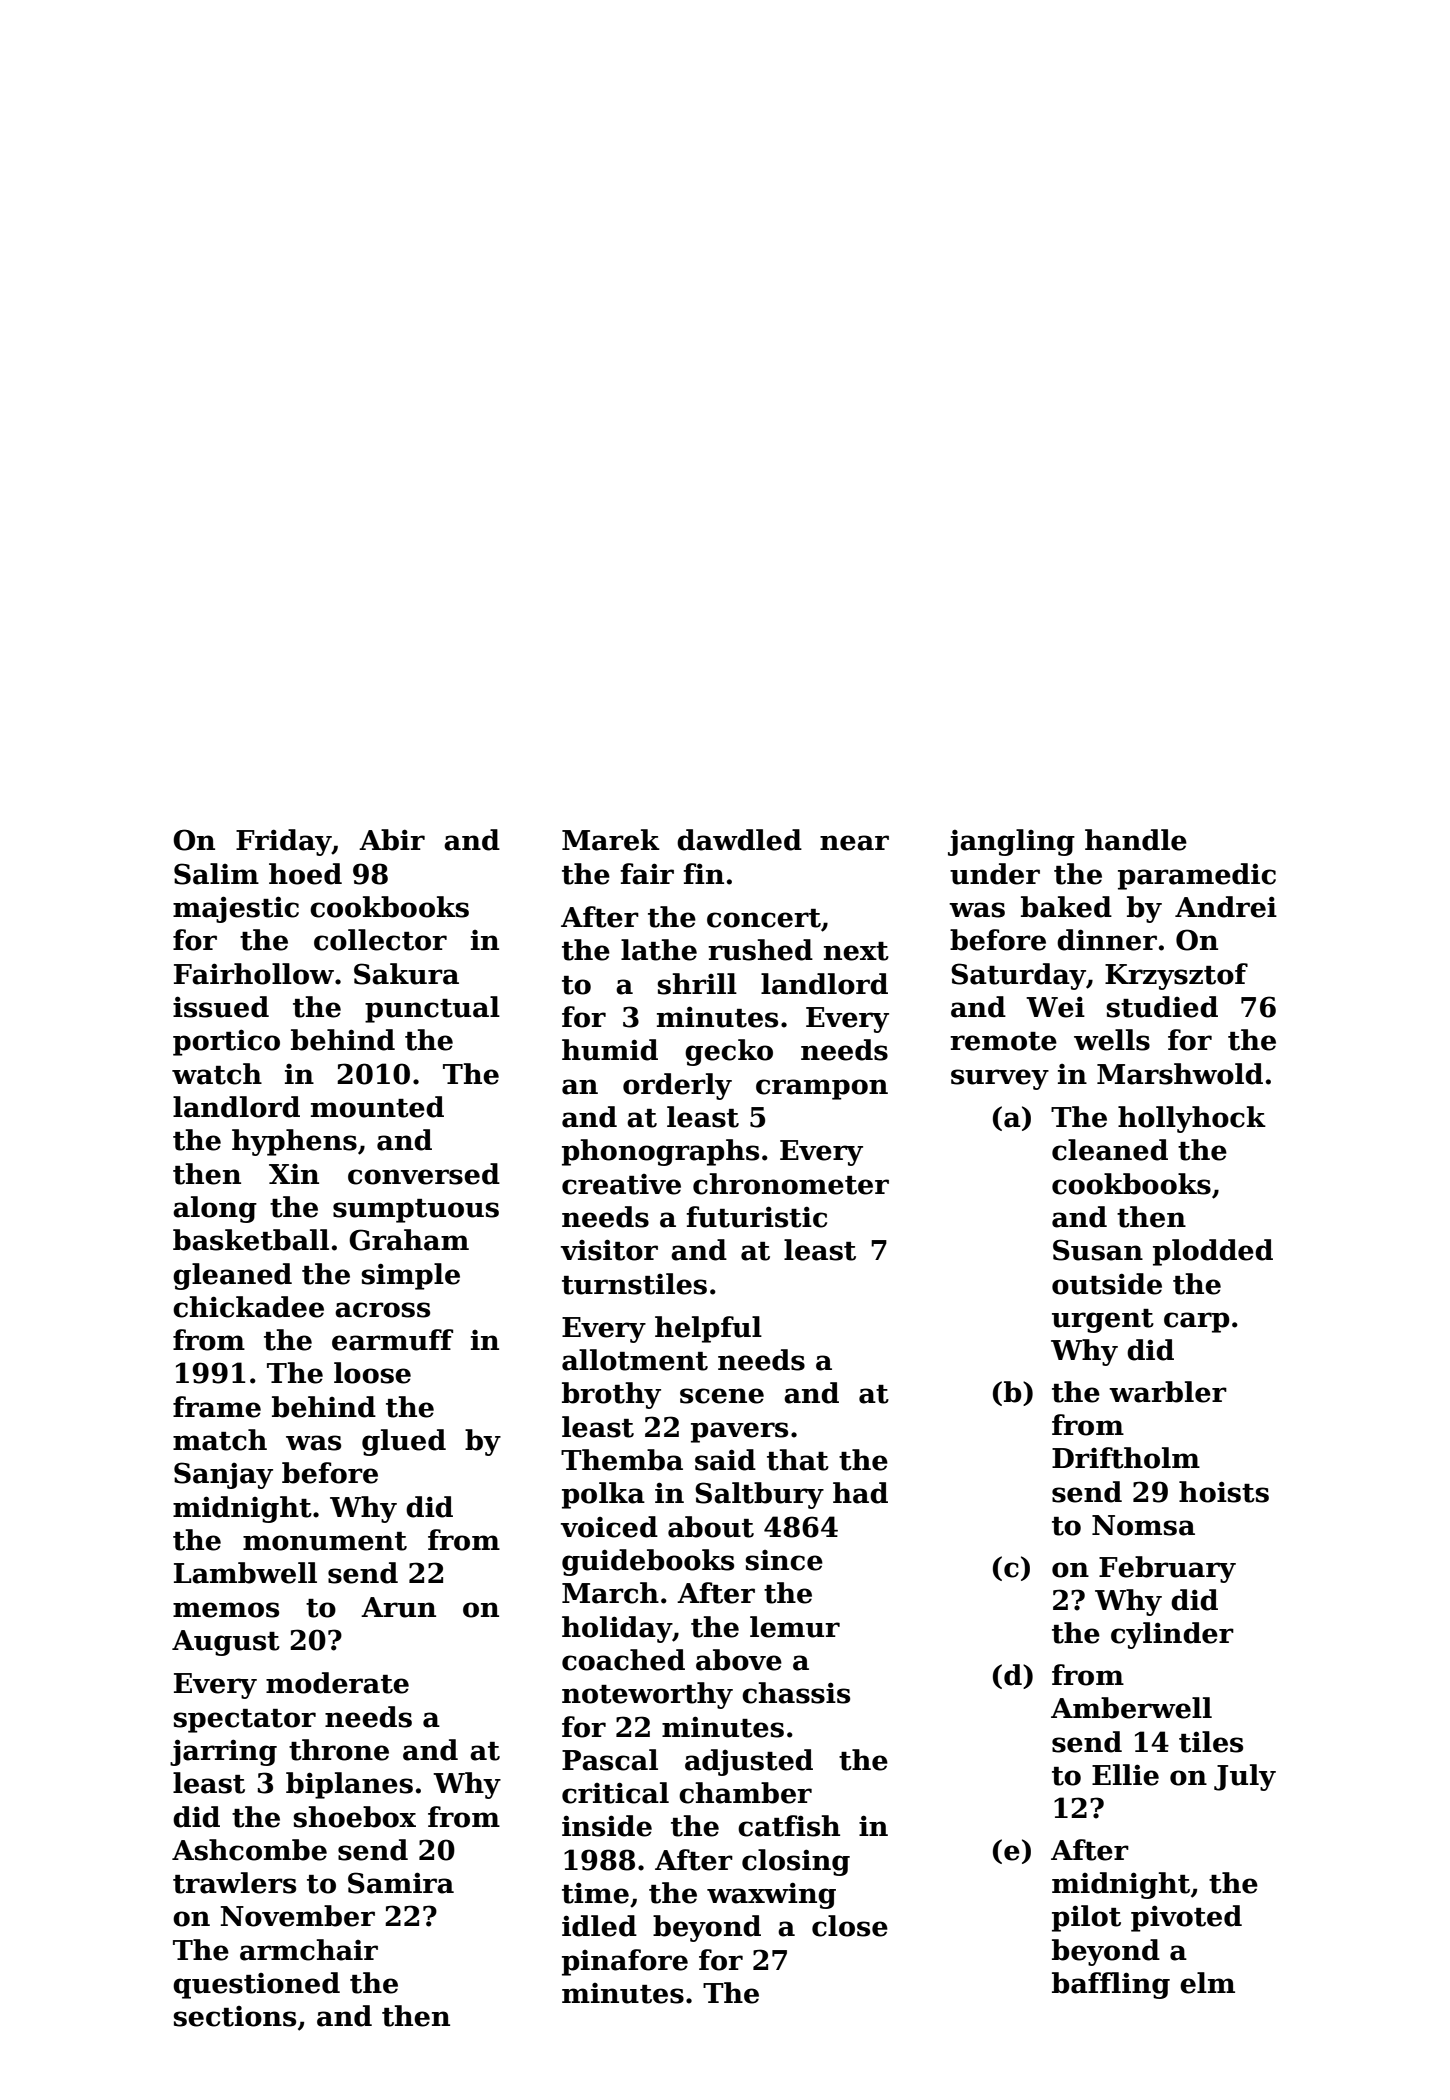  Describe the element at coordinates (236, 909) in the page. I see `majestic` at that location.
